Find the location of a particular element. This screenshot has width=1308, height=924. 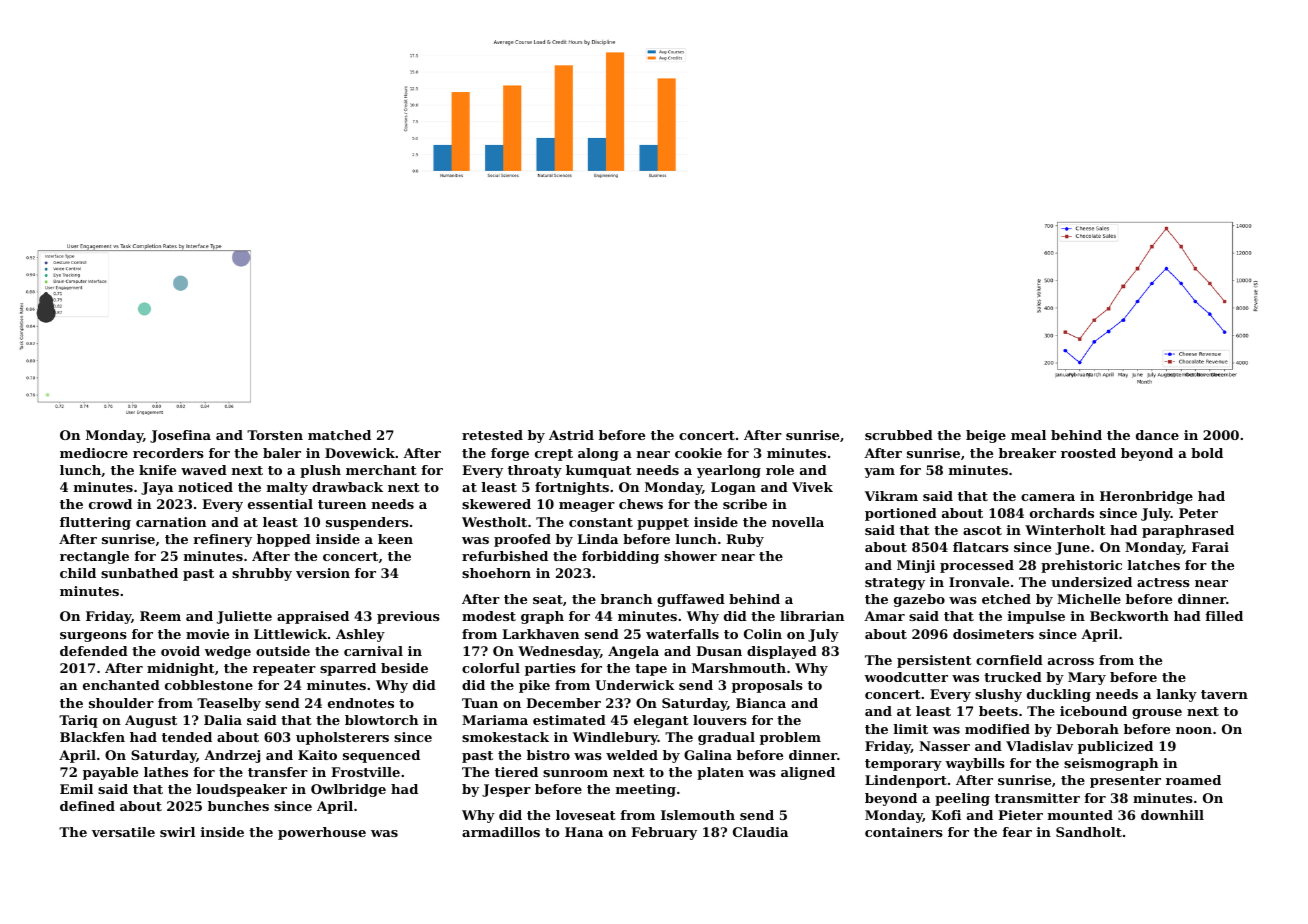

swirl is located at coordinates (177, 832).
